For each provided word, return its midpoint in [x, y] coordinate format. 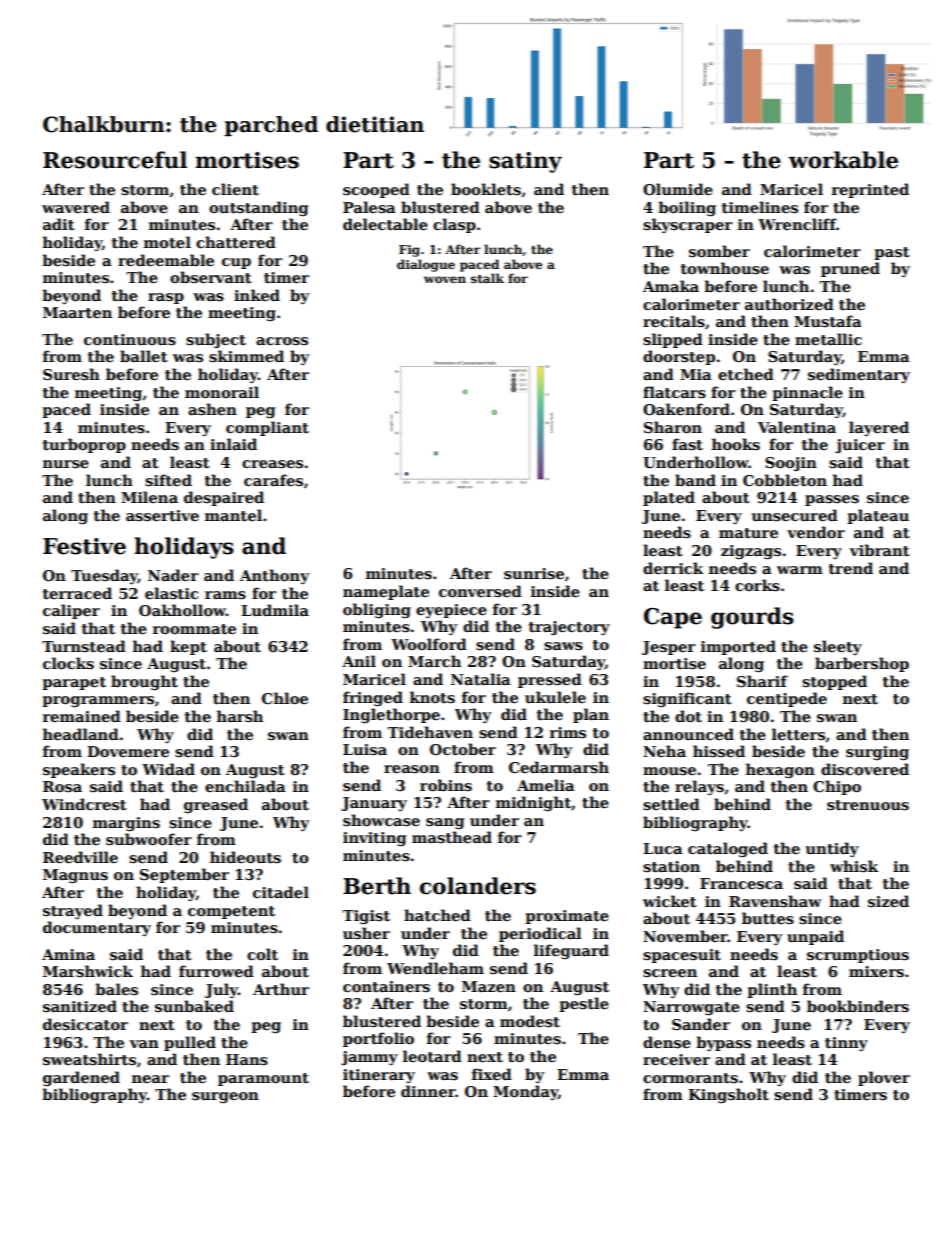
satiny [525, 162]
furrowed [216, 971]
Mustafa [828, 321]
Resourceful [115, 160]
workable [843, 160]
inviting [374, 839]
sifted [168, 480]
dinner [428, 1091]
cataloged [728, 849]
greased [216, 805]
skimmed [246, 356]
